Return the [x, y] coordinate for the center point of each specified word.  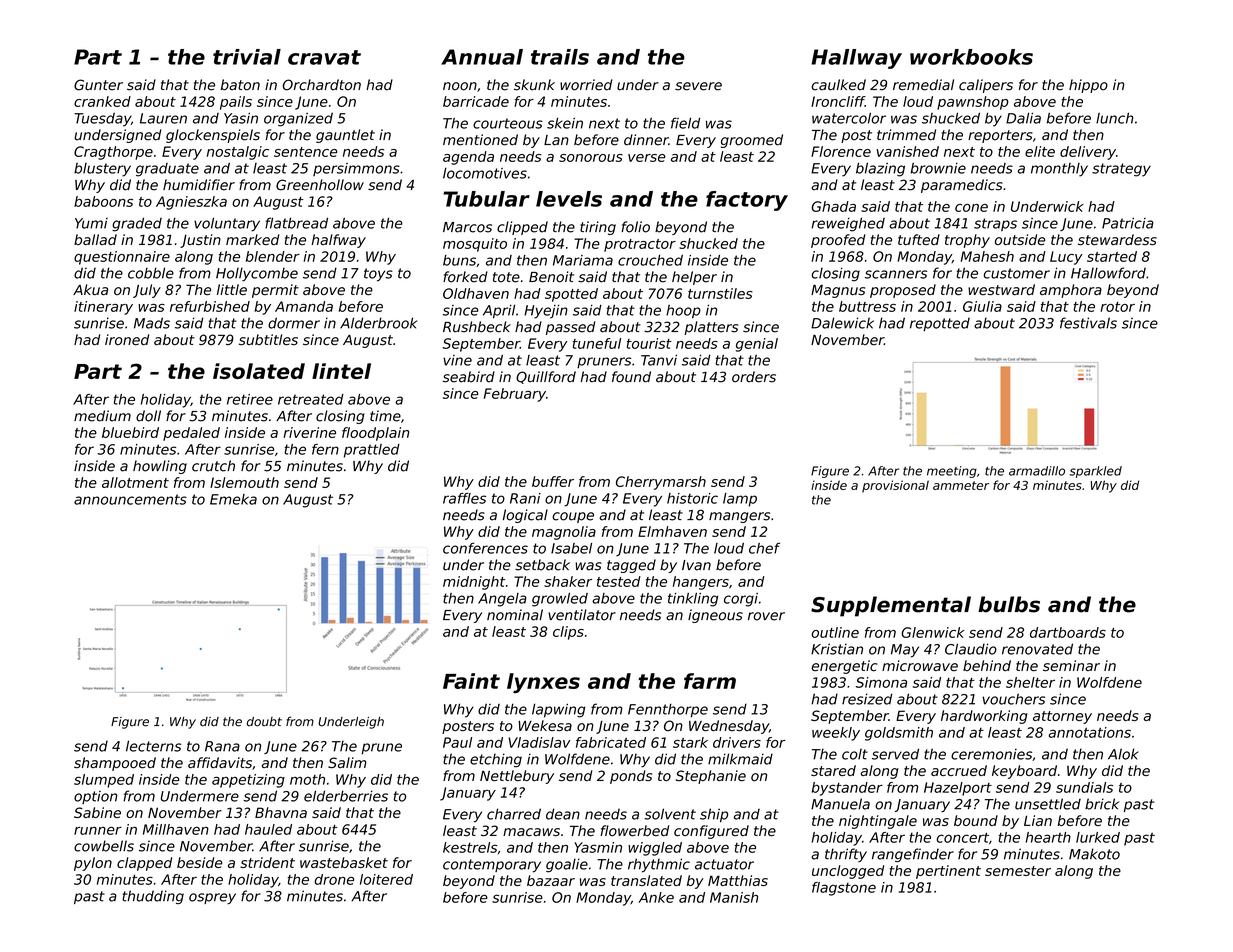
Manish [734, 897]
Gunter [98, 85]
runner [98, 830]
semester [1018, 871]
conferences [485, 548]
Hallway [856, 59]
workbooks [971, 57]
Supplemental [891, 606]
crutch [213, 466]
